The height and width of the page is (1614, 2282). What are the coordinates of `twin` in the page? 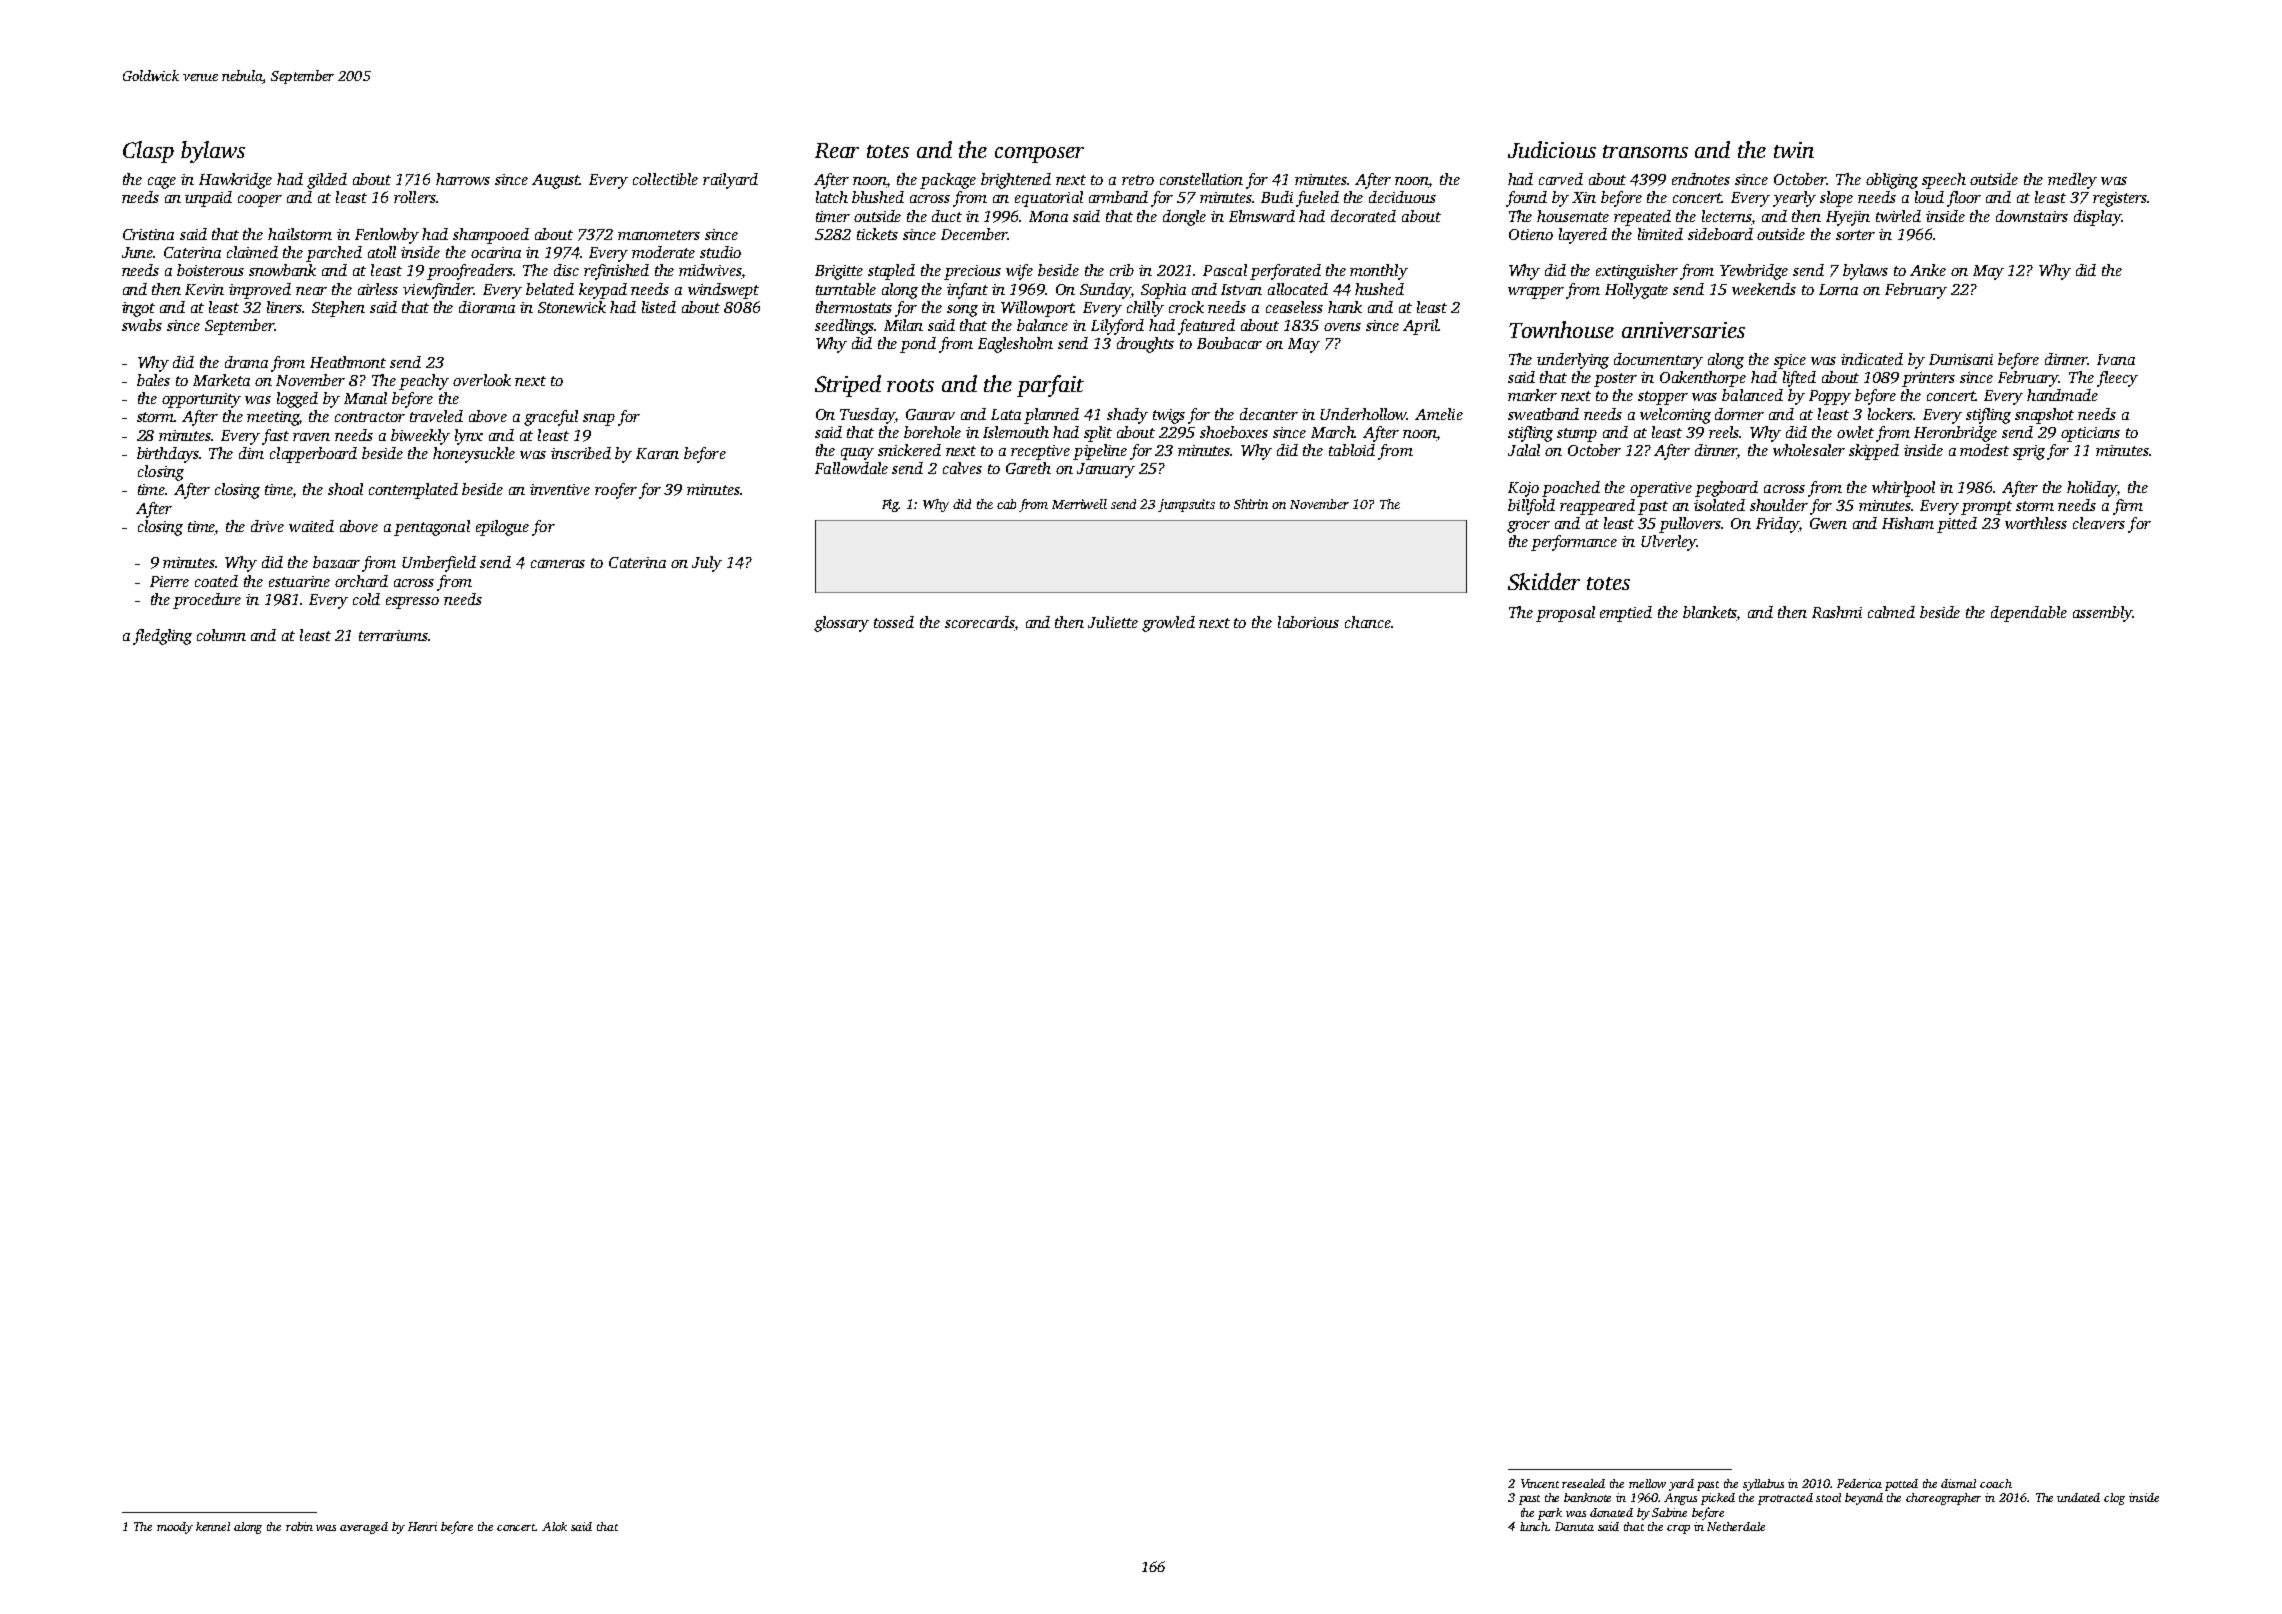 It's located at (1794, 150).
